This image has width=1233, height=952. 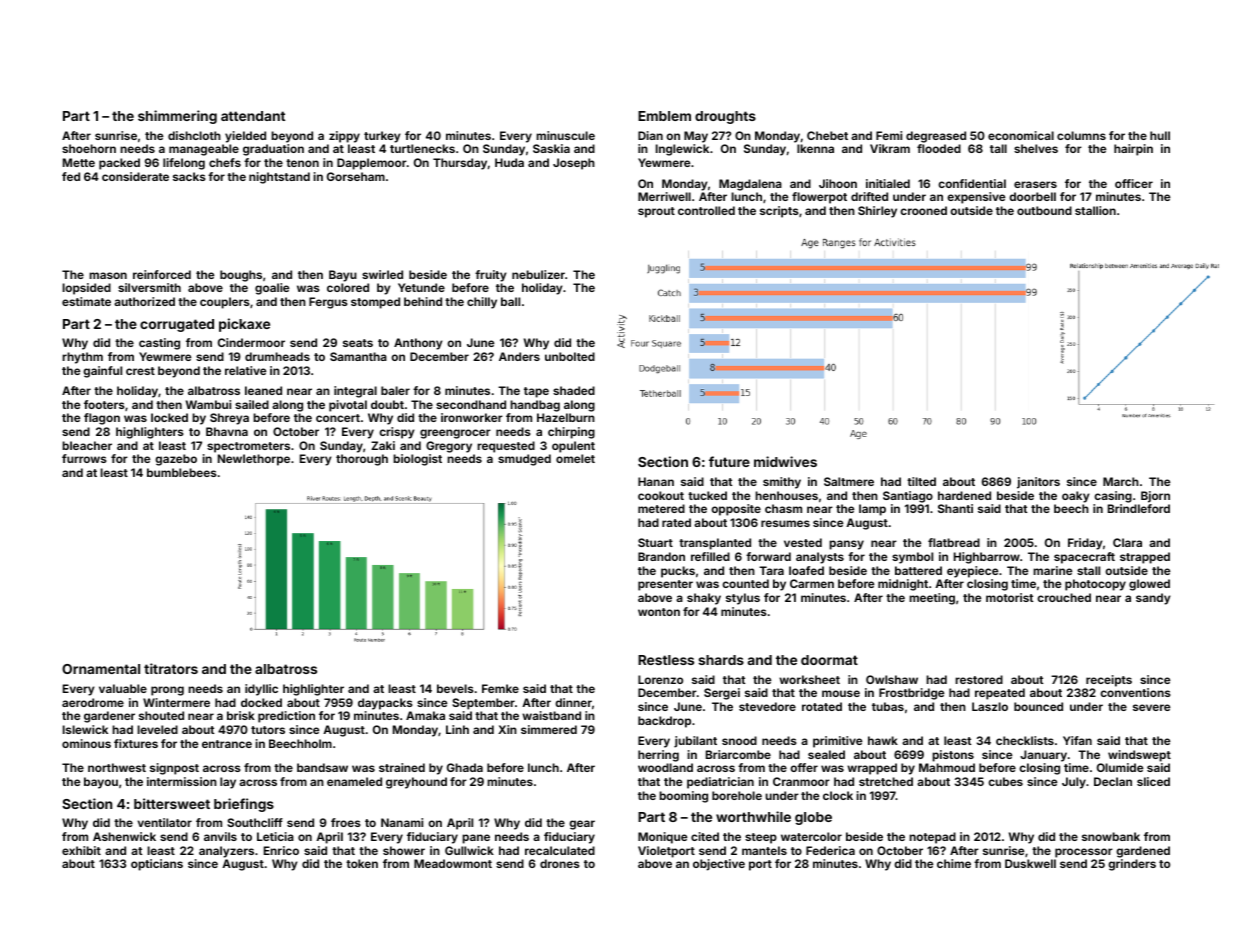 I want to click on presenter, so click(x=665, y=585).
